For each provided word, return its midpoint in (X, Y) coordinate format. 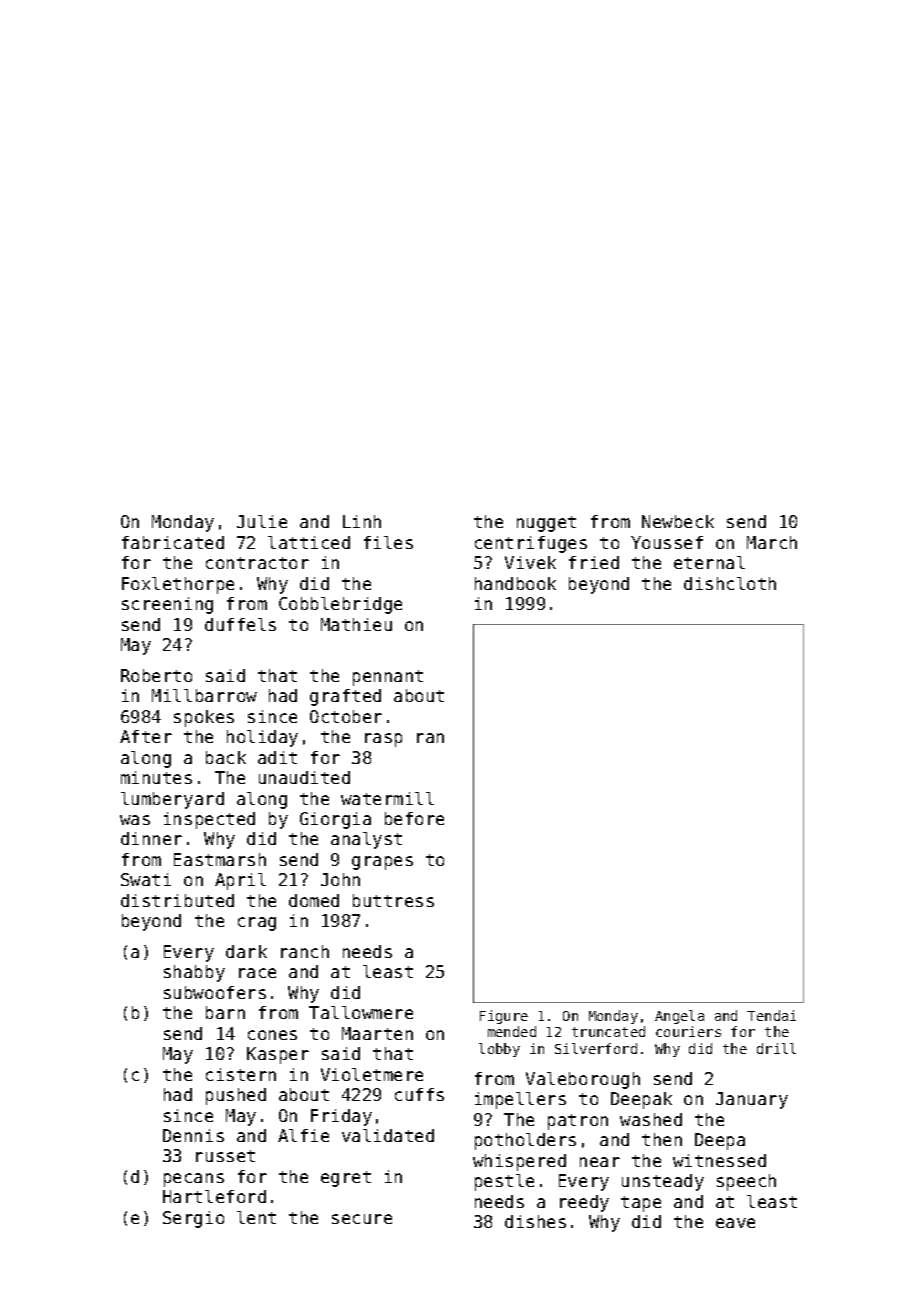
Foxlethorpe (178, 585)
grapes (382, 863)
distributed (177, 900)
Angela (679, 1017)
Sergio (193, 1219)
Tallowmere (361, 1012)
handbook (515, 583)
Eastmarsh (220, 859)
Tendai (771, 1015)
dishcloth (730, 583)
